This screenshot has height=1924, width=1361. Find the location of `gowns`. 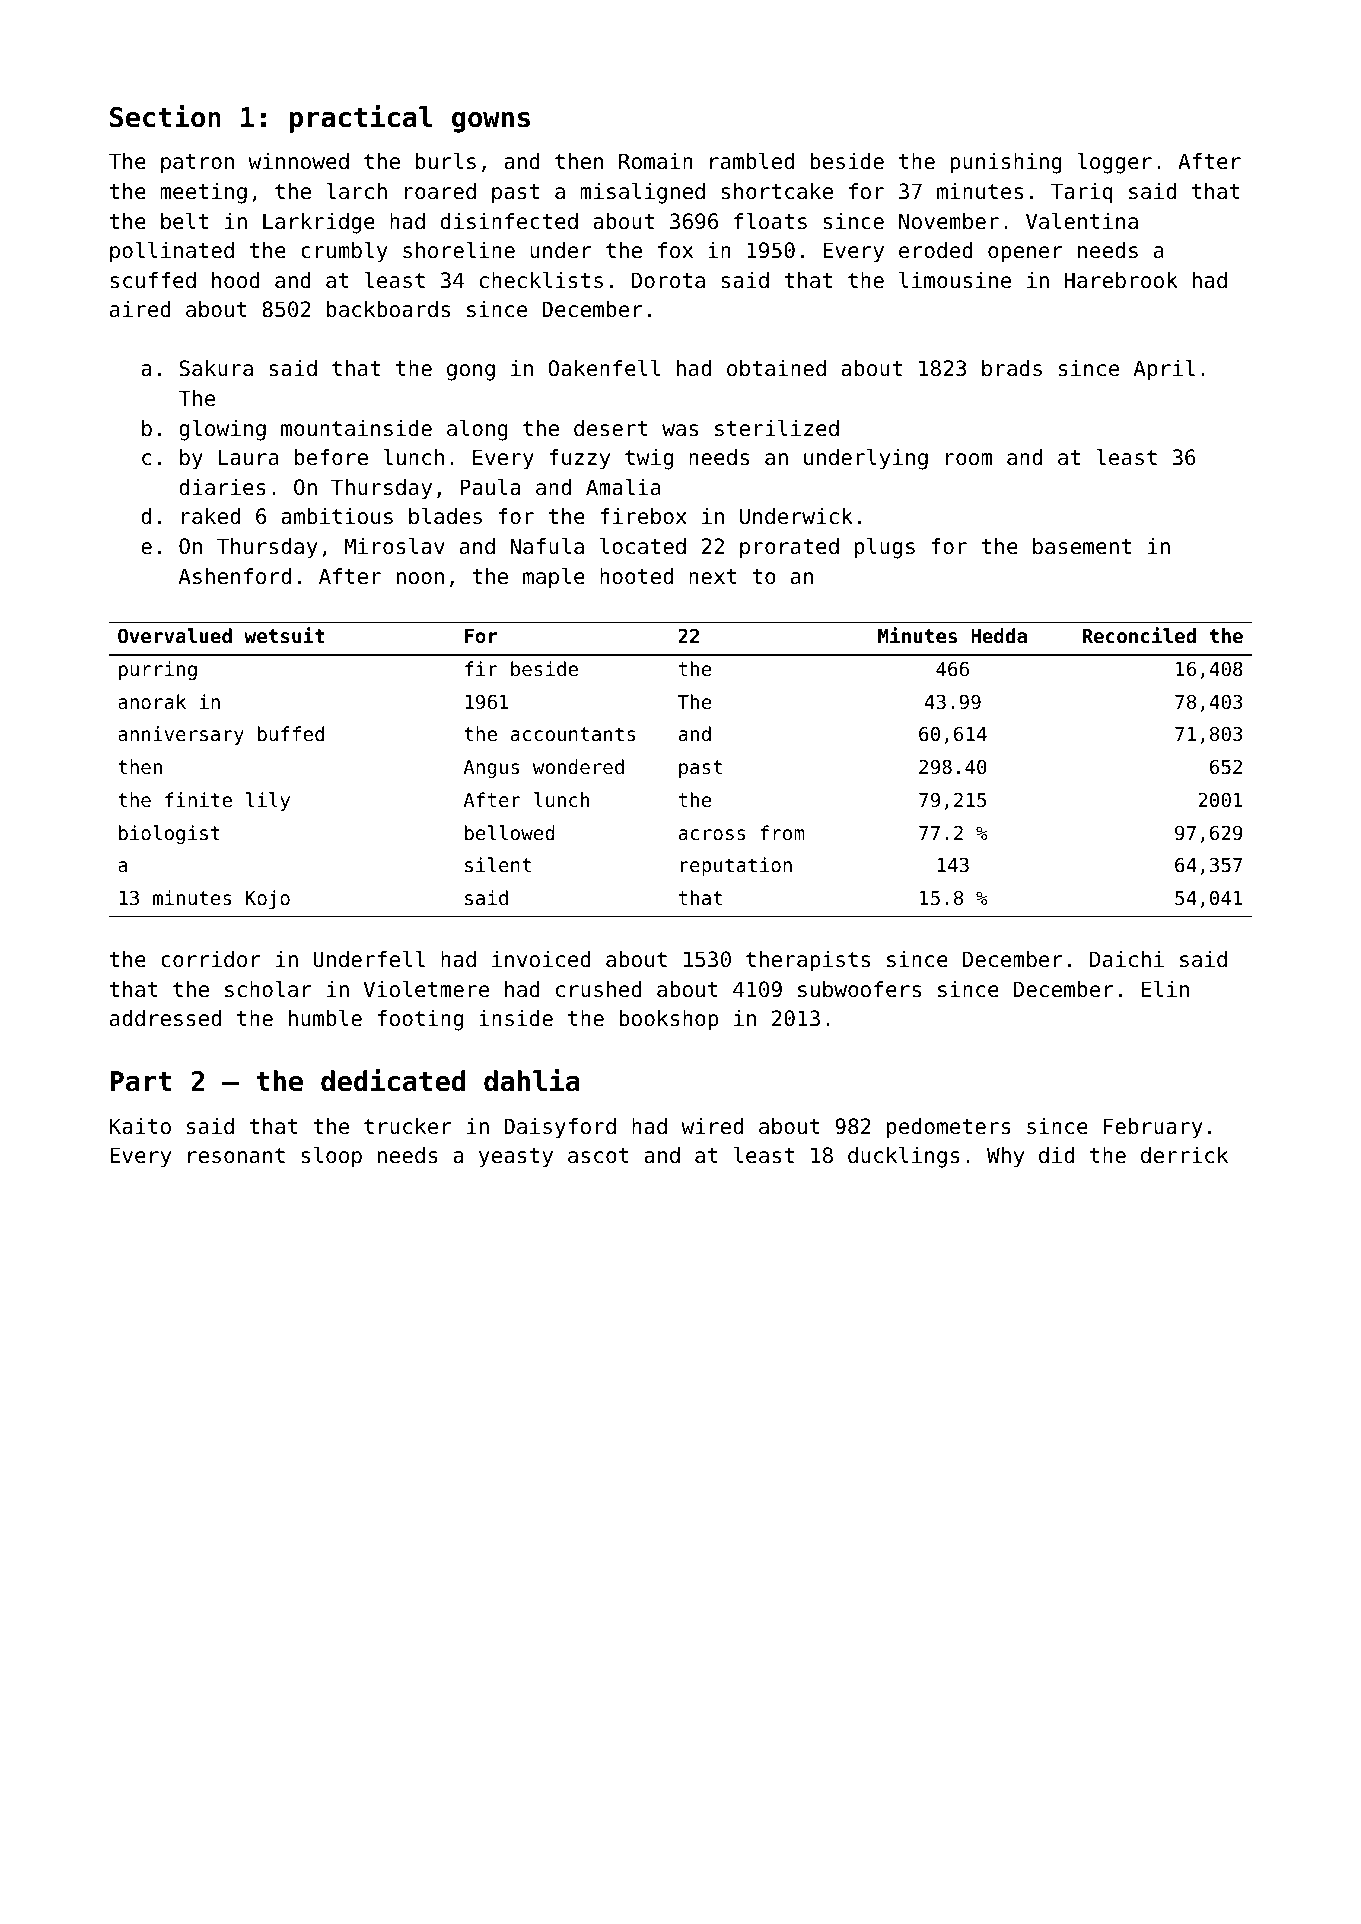

gowns is located at coordinates (491, 122).
